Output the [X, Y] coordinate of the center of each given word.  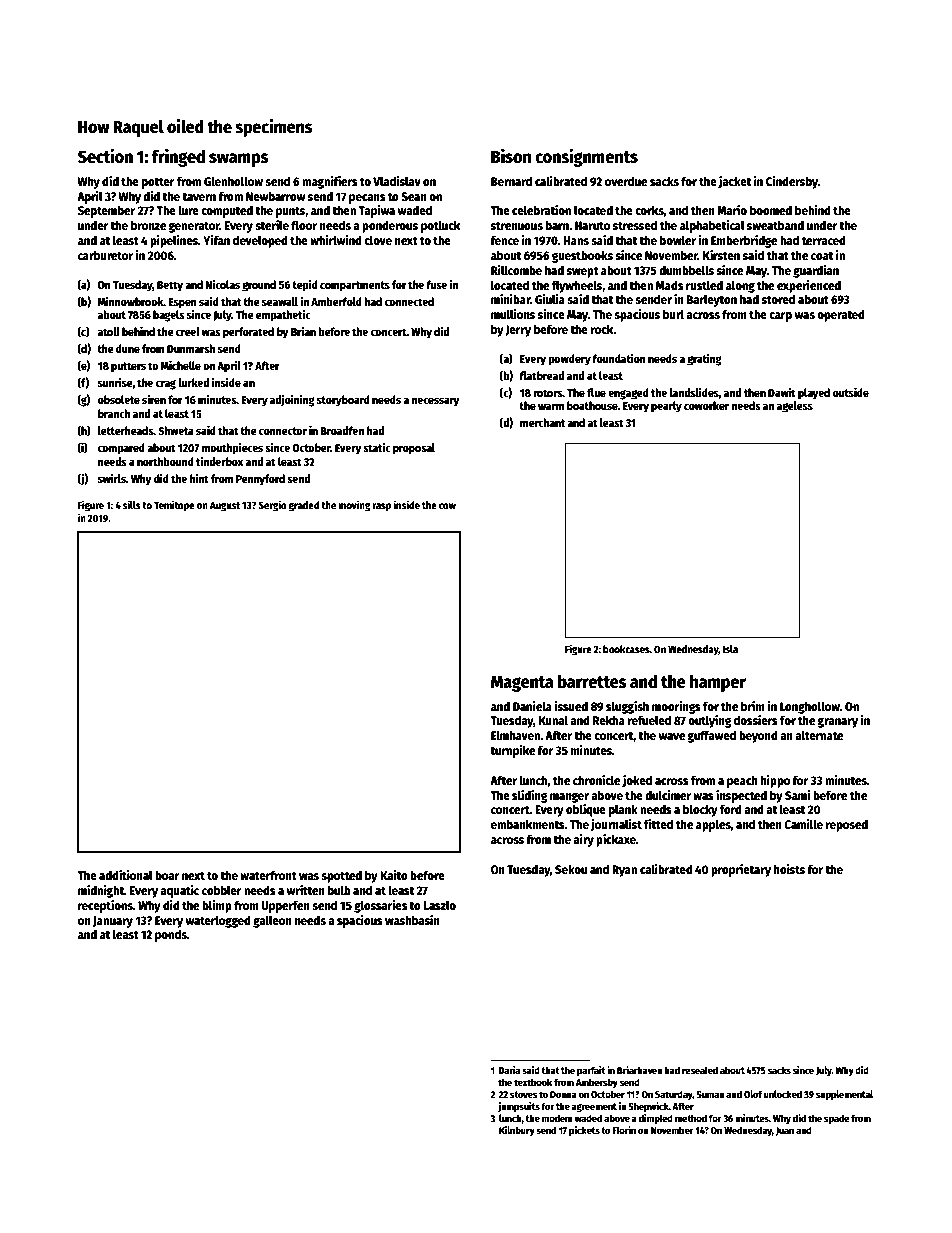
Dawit [782, 392]
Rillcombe [516, 270]
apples [713, 825]
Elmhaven [516, 735]
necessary [435, 402]
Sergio [272, 506]
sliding [530, 796]
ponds [171, 935]
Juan [785, 1131]
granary [837, 722]
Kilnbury [517, 1131]
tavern [199, 197]
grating [704, 360]
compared [121, 449]
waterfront [268, 875]
